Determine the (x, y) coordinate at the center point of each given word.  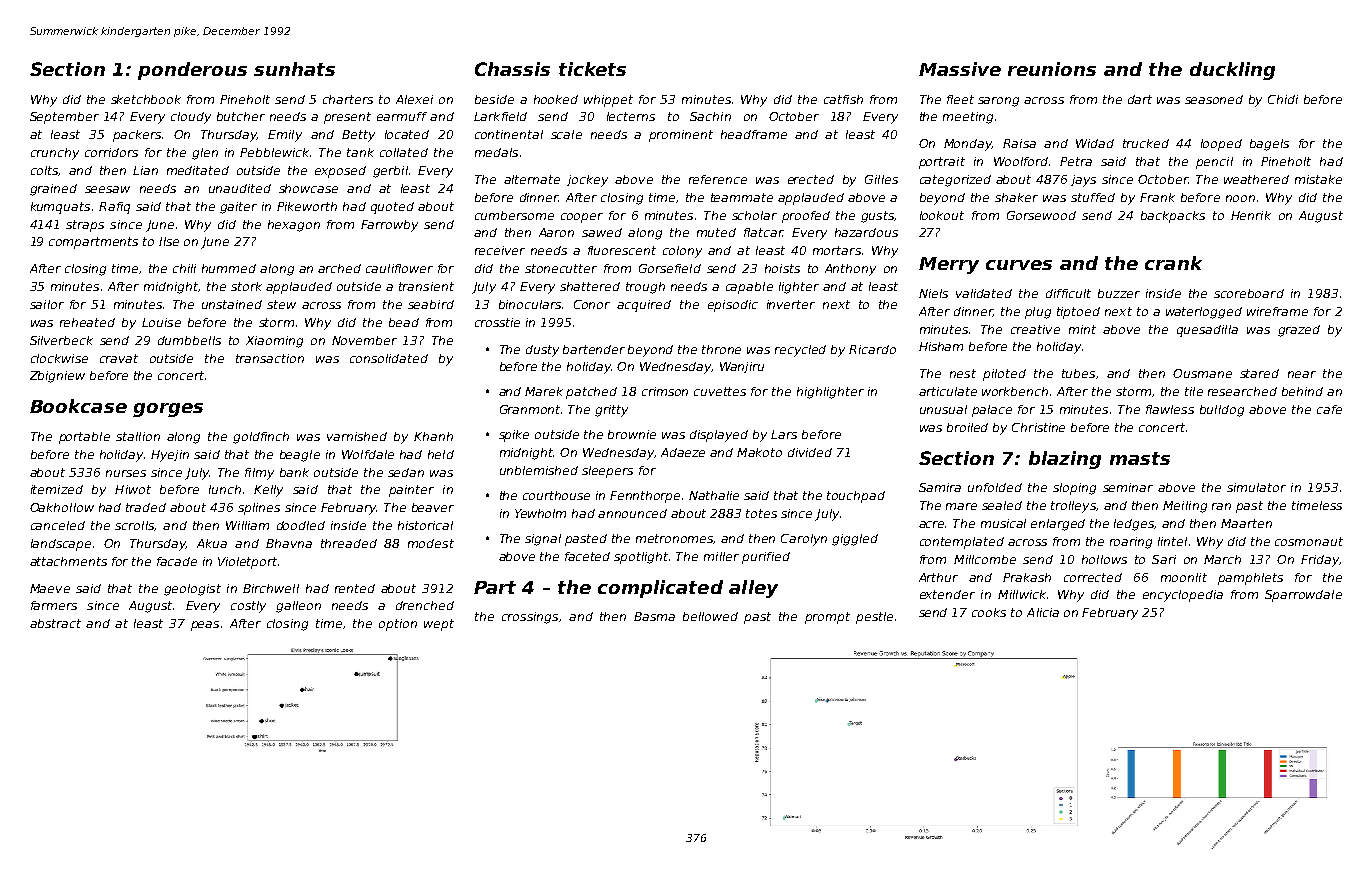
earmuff (402, 116)
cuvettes (720, 391)
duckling (1232, 71)
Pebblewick (274, 152)
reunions (1052, 69)
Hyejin (170, 456)
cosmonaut (1309, 541)
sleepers (607, 472)
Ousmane (1202, 373)
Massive (960, 69)
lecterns (631, 116)
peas (205, 626)
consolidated (389, 358)
